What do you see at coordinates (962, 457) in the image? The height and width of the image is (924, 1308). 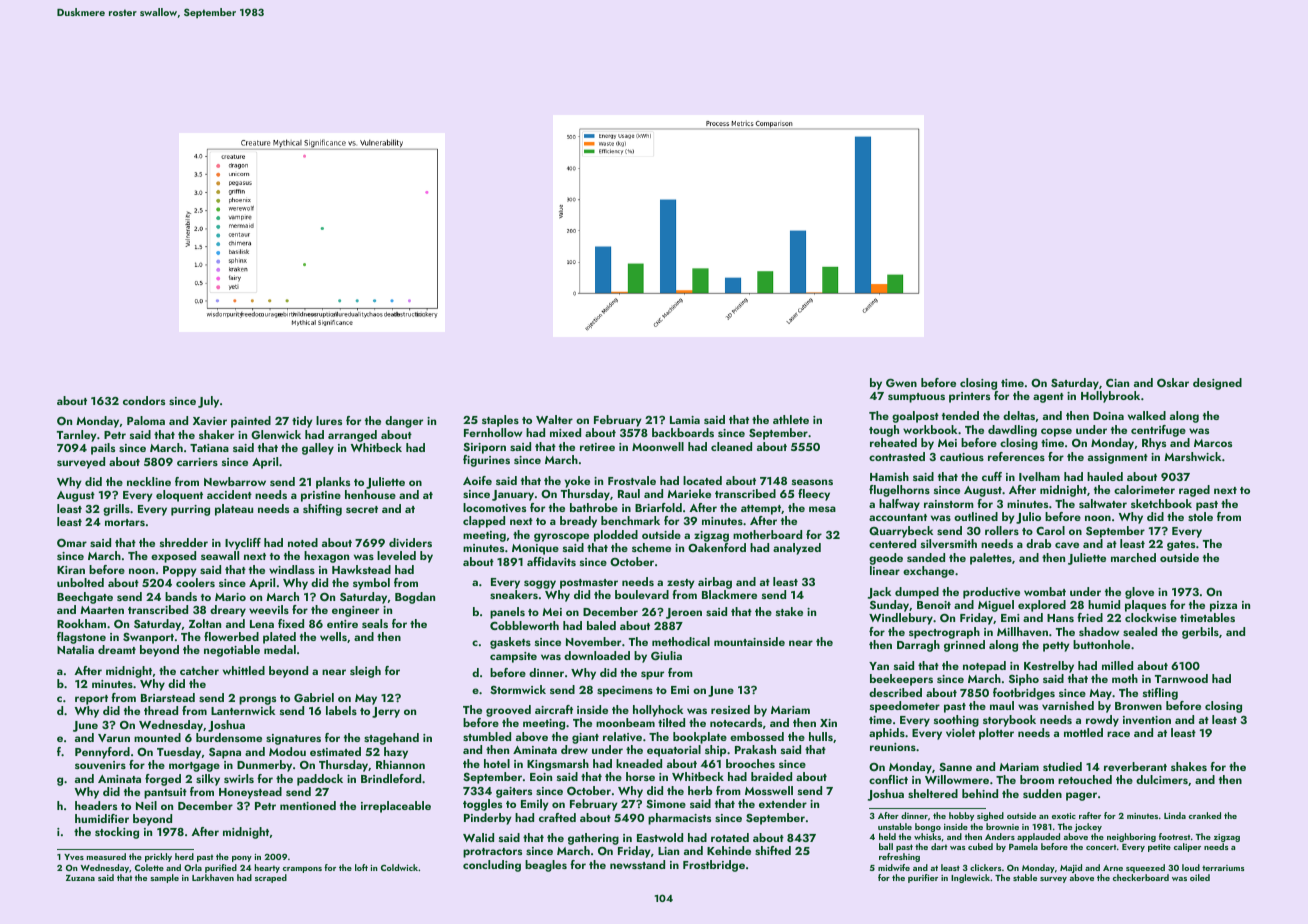 I see `cautious` at bounding box center [962, 457].
